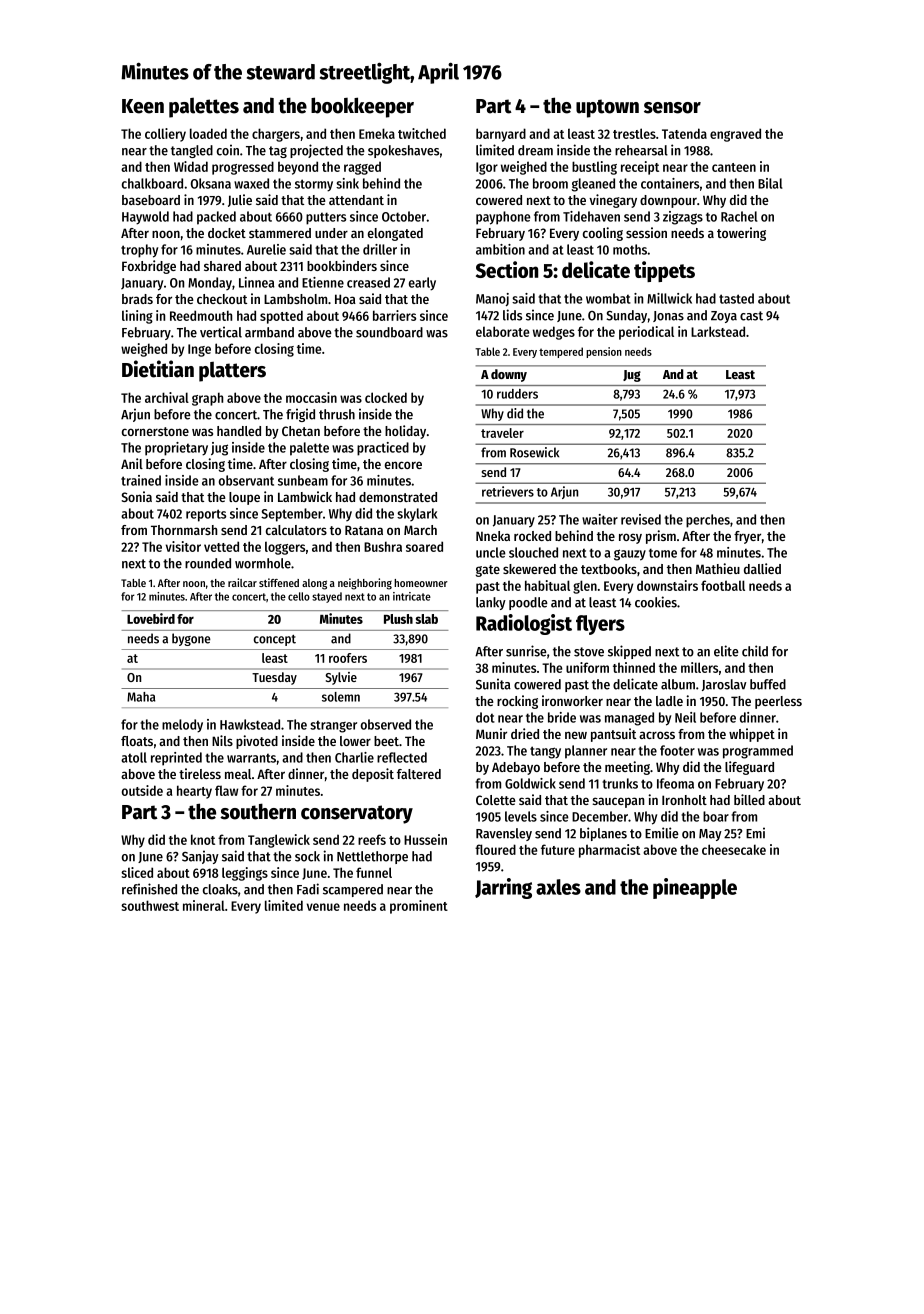 This page has width=924, height=1314. Describe the element at coordinates (607, 108) in the page. I see `uptown` at that location.
